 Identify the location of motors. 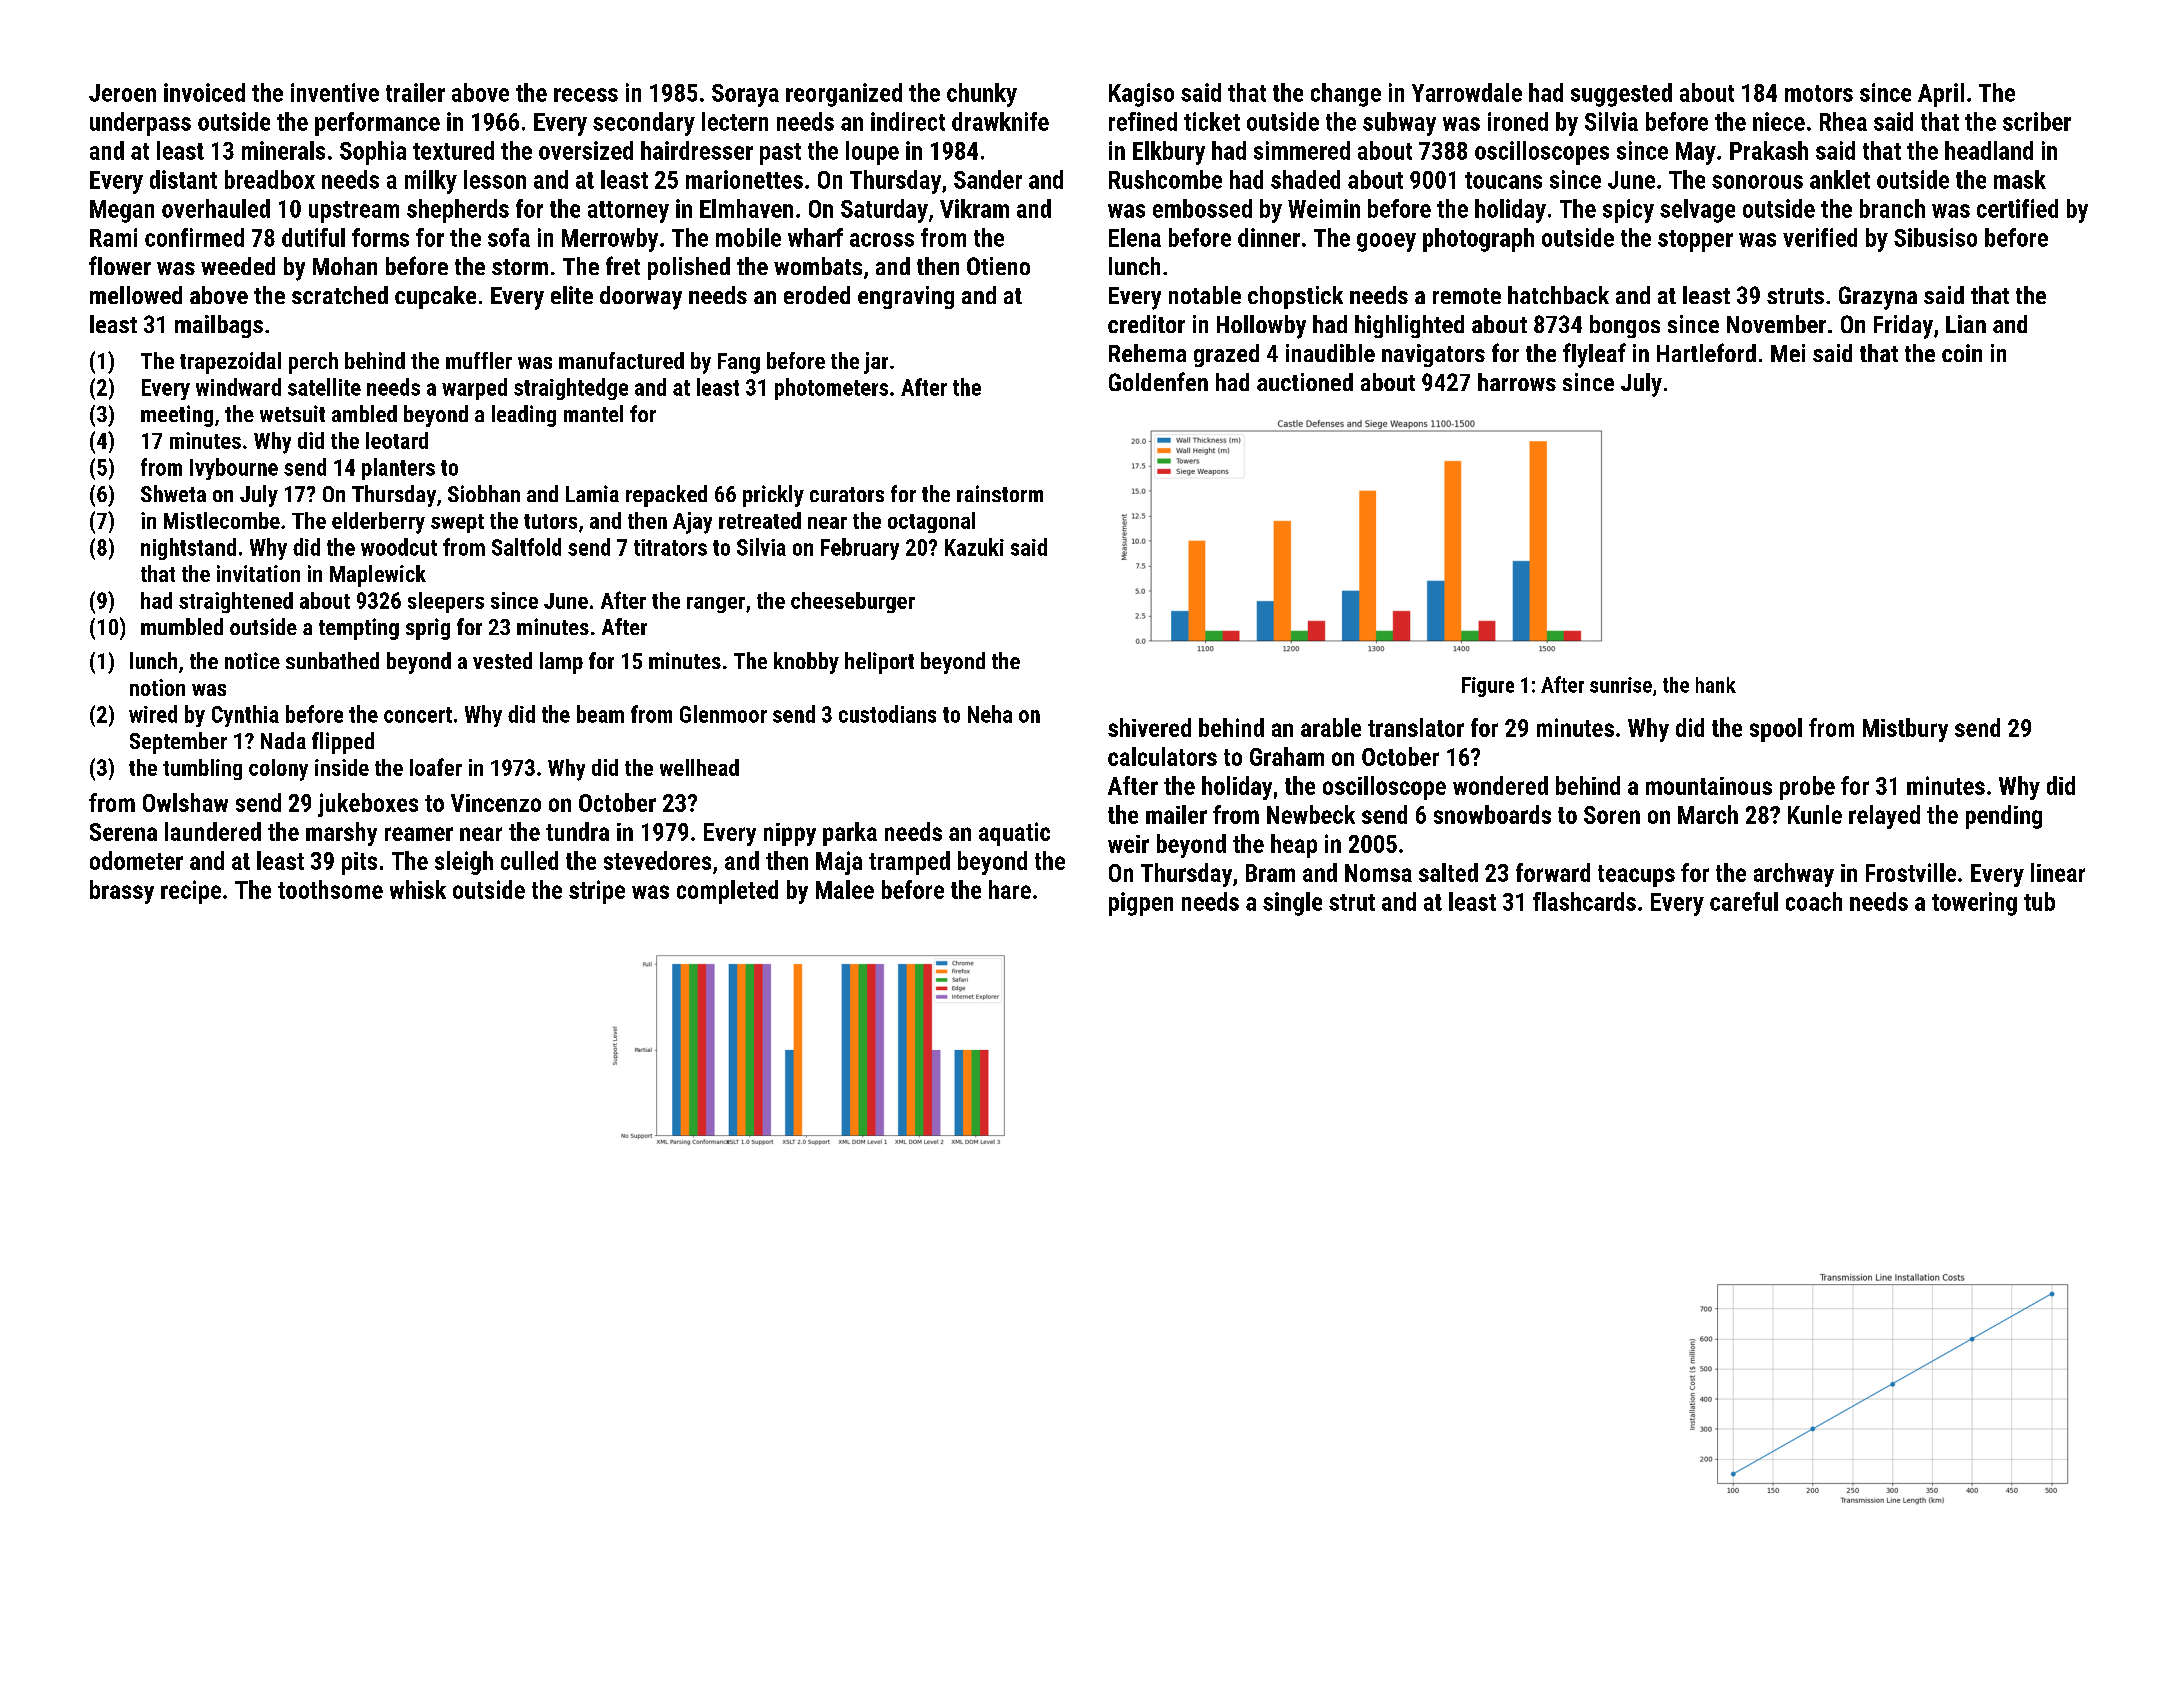
(1819, 93).
